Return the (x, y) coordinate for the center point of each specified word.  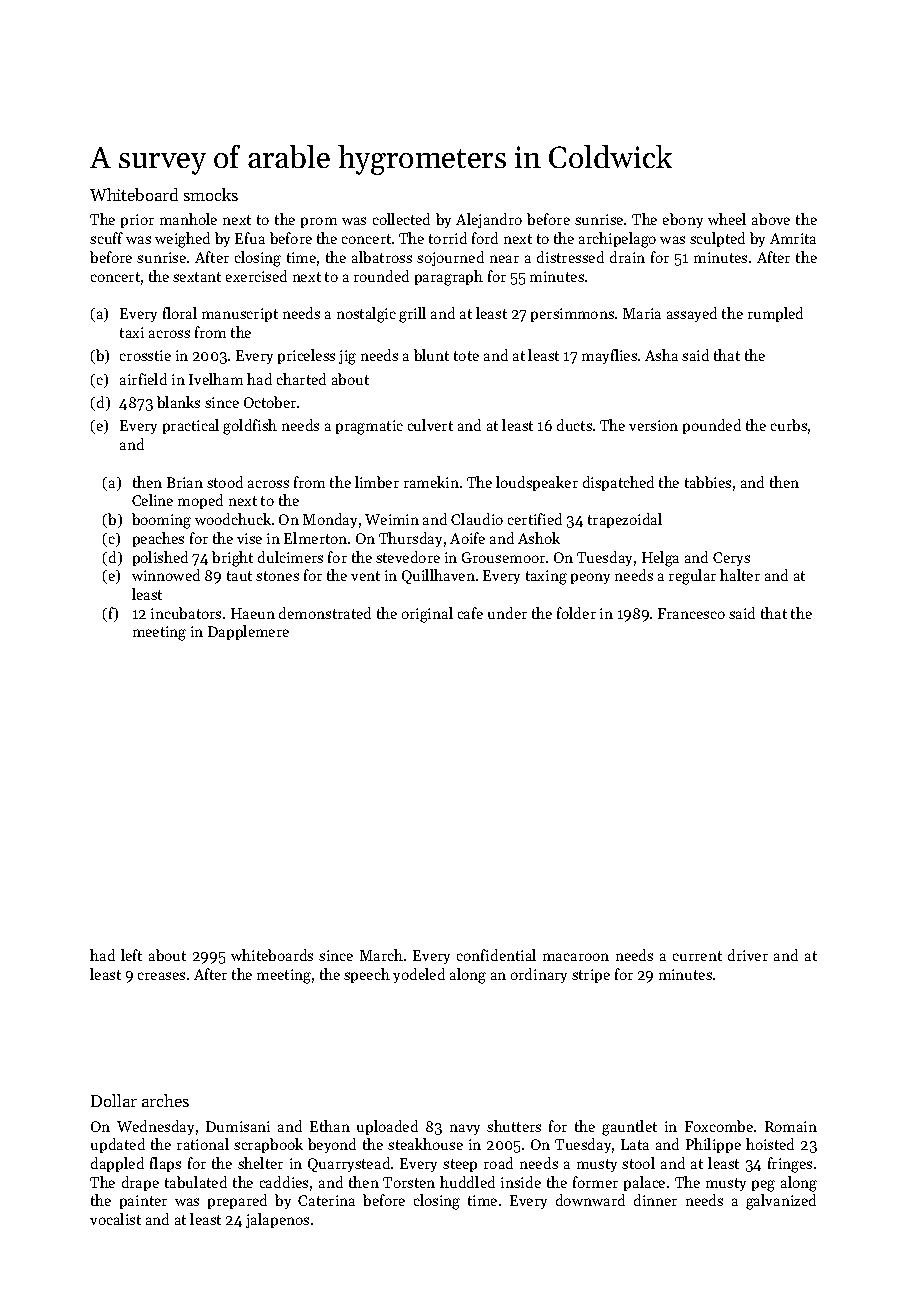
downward (590, 1200)
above (771, 219)
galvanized (781, 1202)
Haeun (253, 613)
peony (590, 578)
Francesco (691, 613)
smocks (211, 194)
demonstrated (325, 613)
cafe (470, 613)
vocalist (115, 1219)
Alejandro (489, 220)
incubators (186, 613)
